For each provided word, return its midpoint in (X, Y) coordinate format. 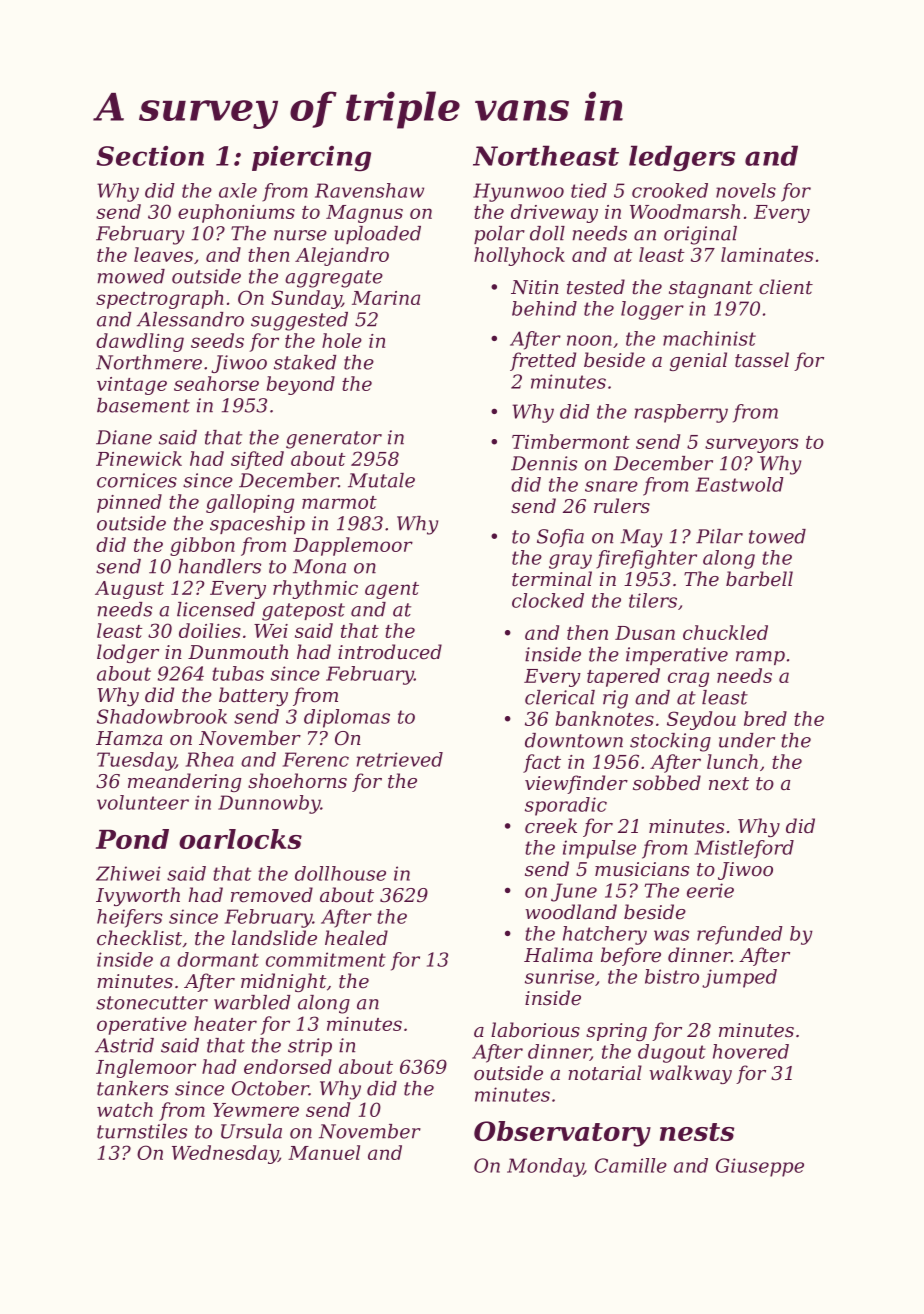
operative (142, 1026)
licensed (216, 609)
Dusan (645, 633)
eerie (710, 890)
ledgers (682, 158)
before (631, 956)
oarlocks (240, 839)
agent (392, 590)
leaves (163, 254)
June (574, 892)
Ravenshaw (369, 190)
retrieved (400, 759)
